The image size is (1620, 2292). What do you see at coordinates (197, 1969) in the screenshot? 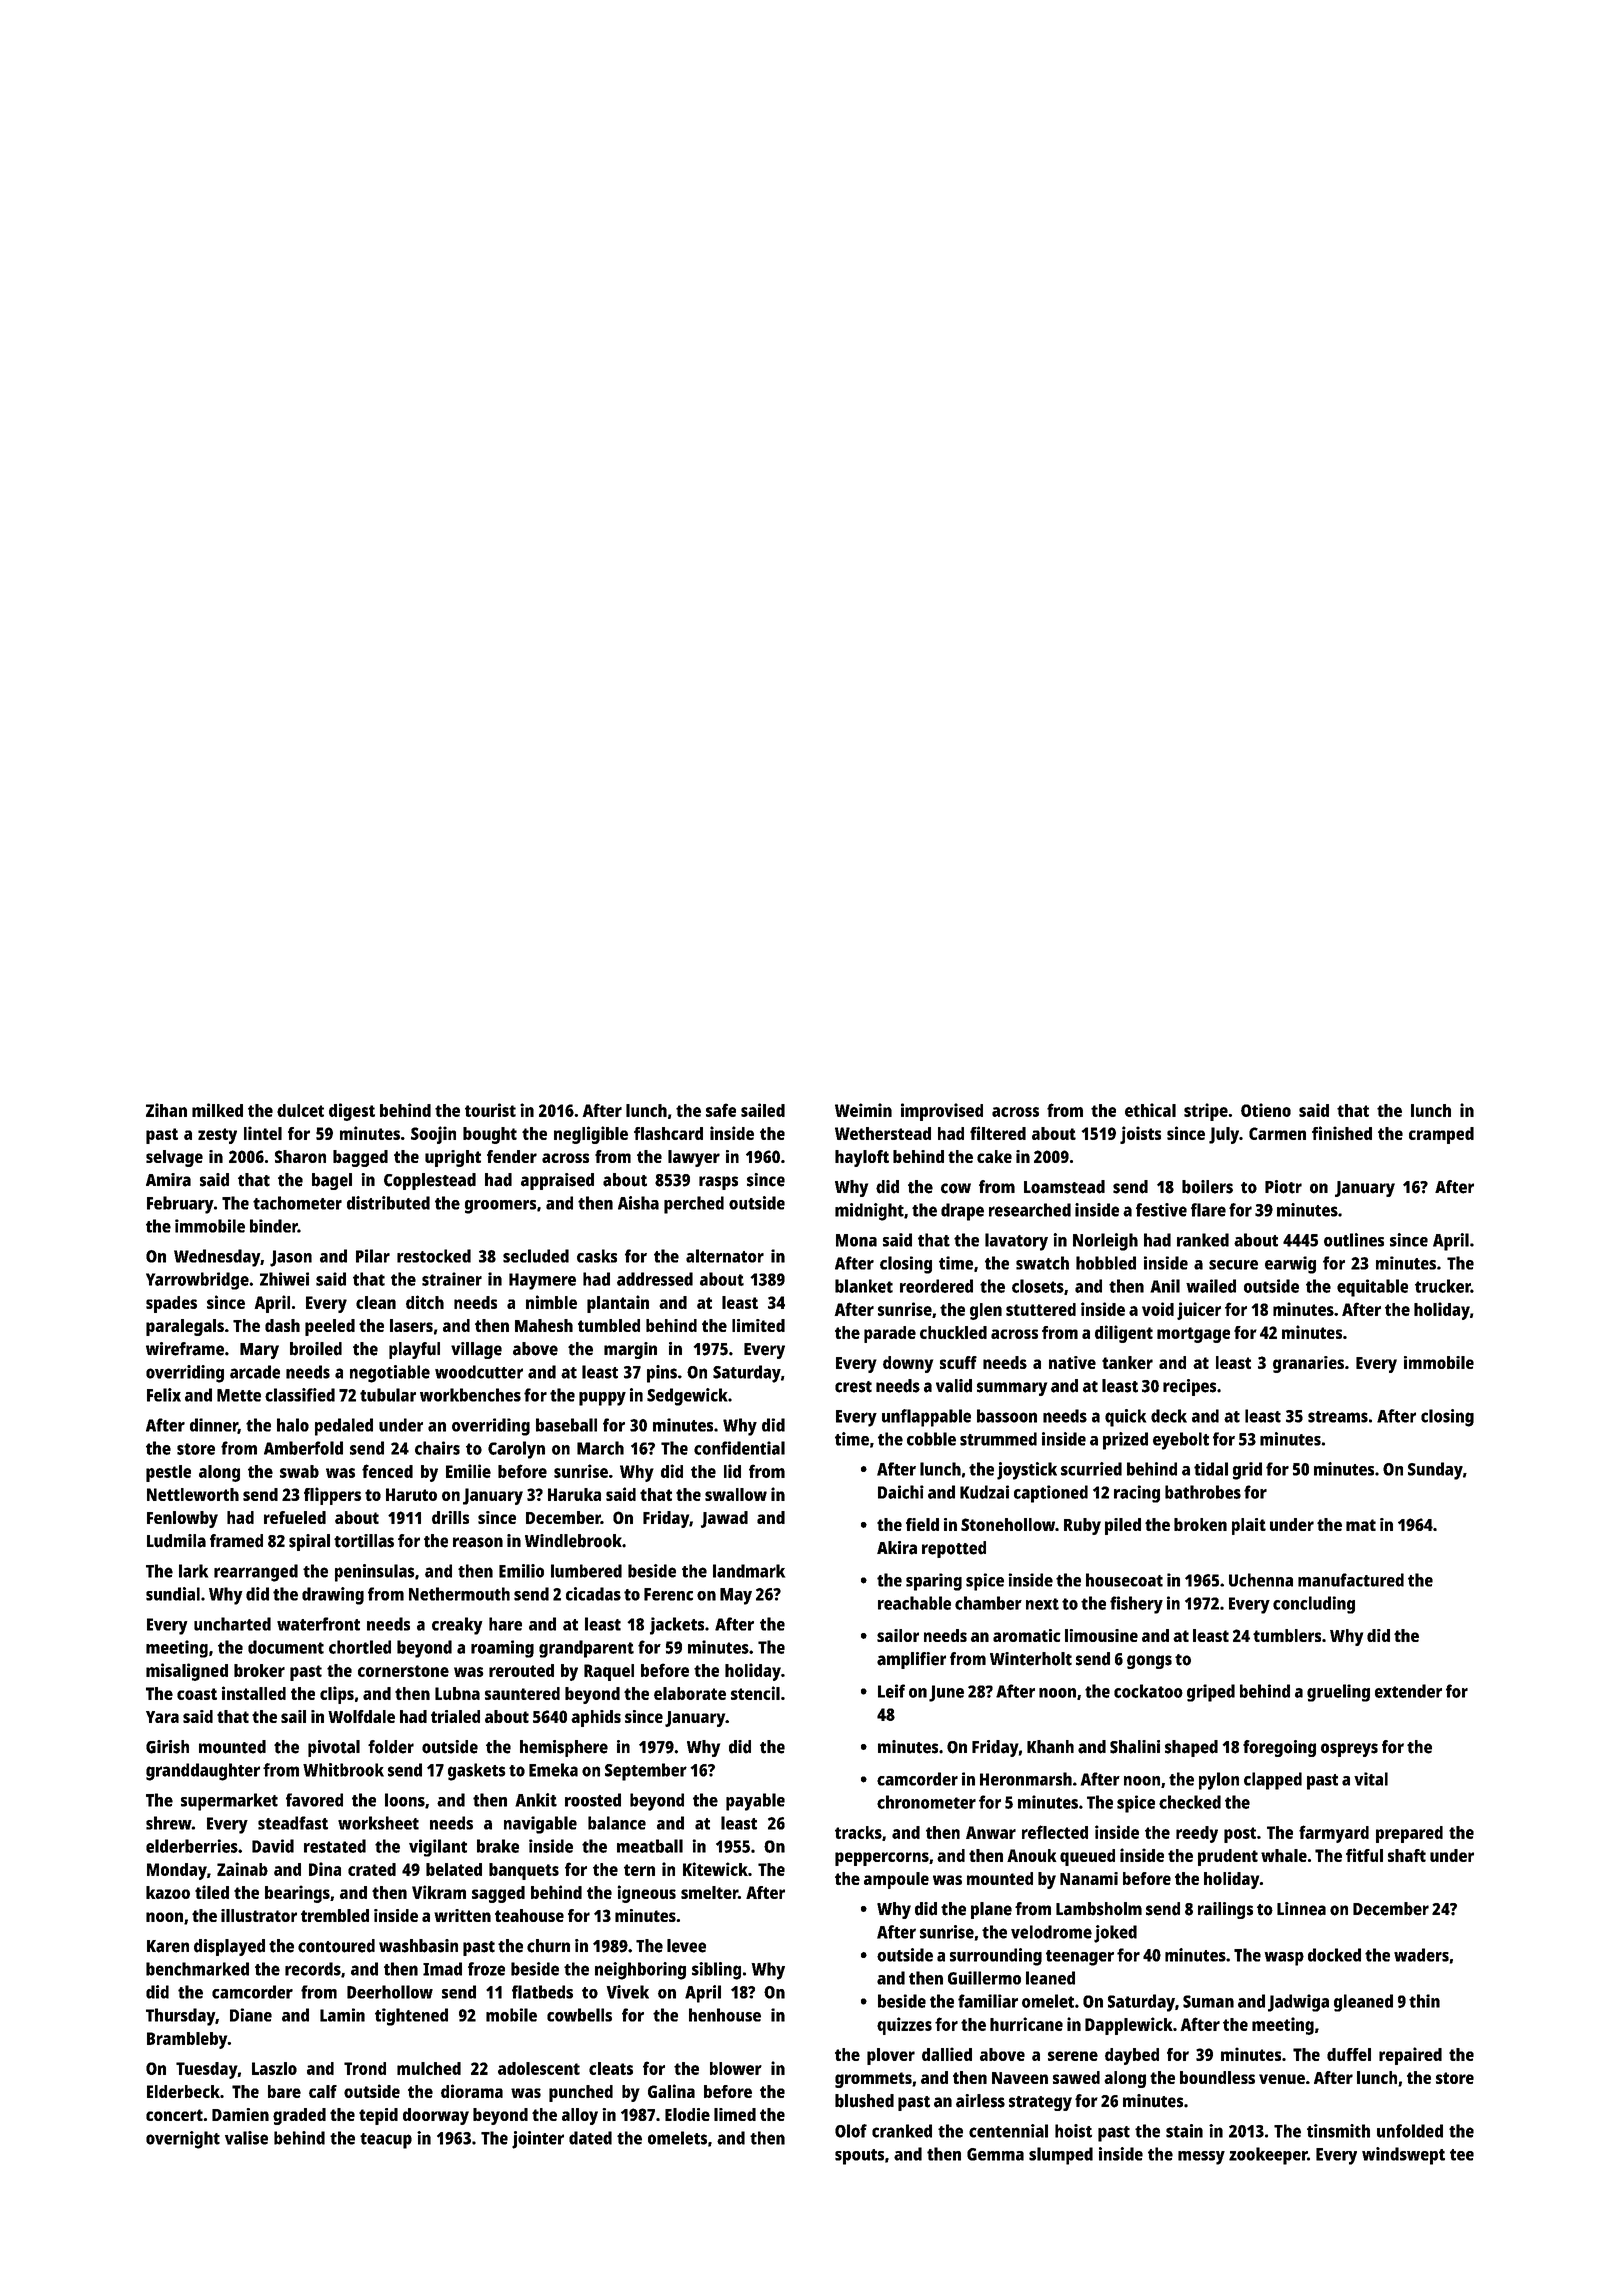
I see `benchmarked` at bounding box center [197, 1969].
